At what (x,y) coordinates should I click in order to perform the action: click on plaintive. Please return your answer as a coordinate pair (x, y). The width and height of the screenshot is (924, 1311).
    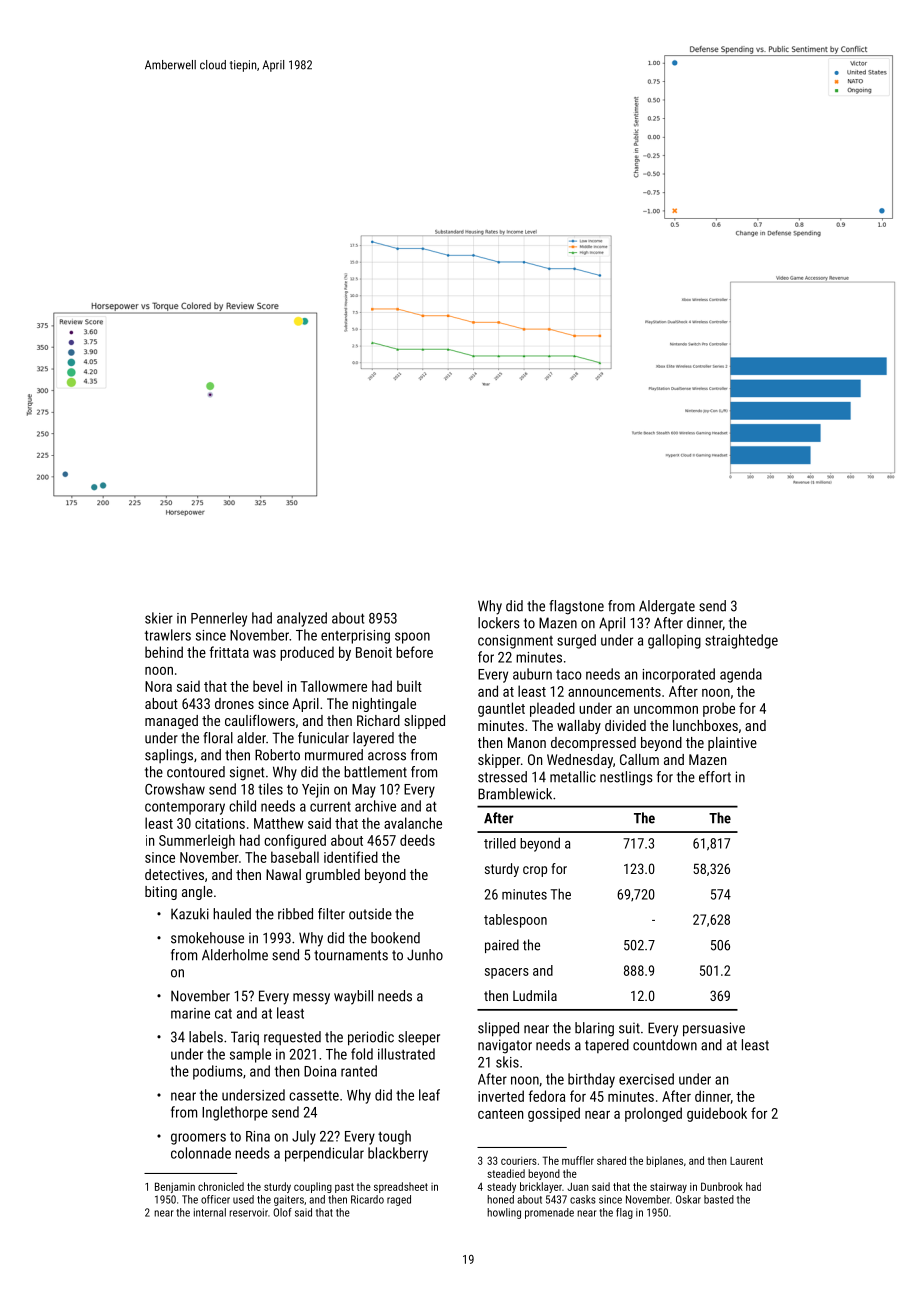
    Looking at the image, I should click on (732, 744).
